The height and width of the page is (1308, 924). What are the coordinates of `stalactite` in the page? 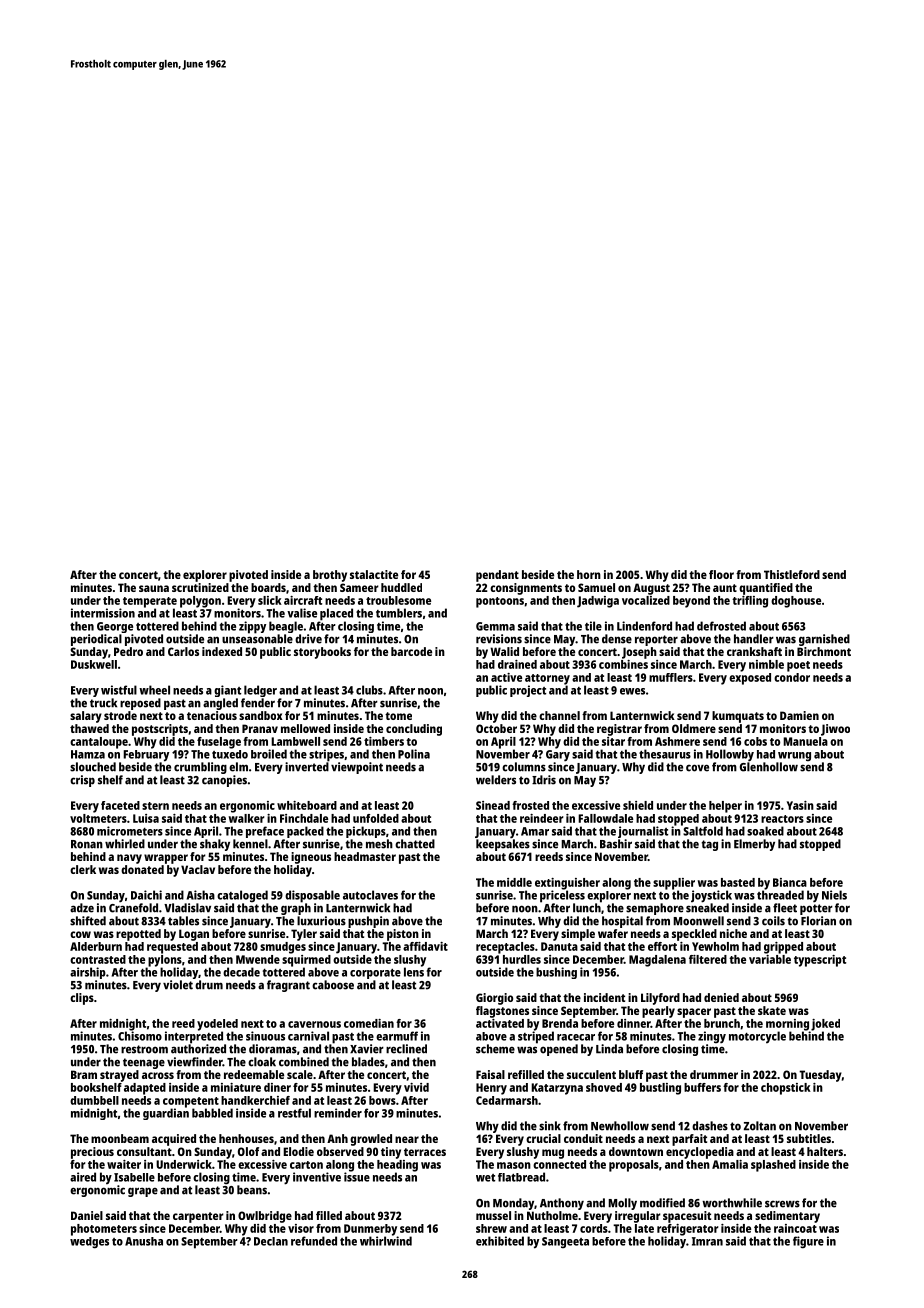 It's located at (374, 574).
